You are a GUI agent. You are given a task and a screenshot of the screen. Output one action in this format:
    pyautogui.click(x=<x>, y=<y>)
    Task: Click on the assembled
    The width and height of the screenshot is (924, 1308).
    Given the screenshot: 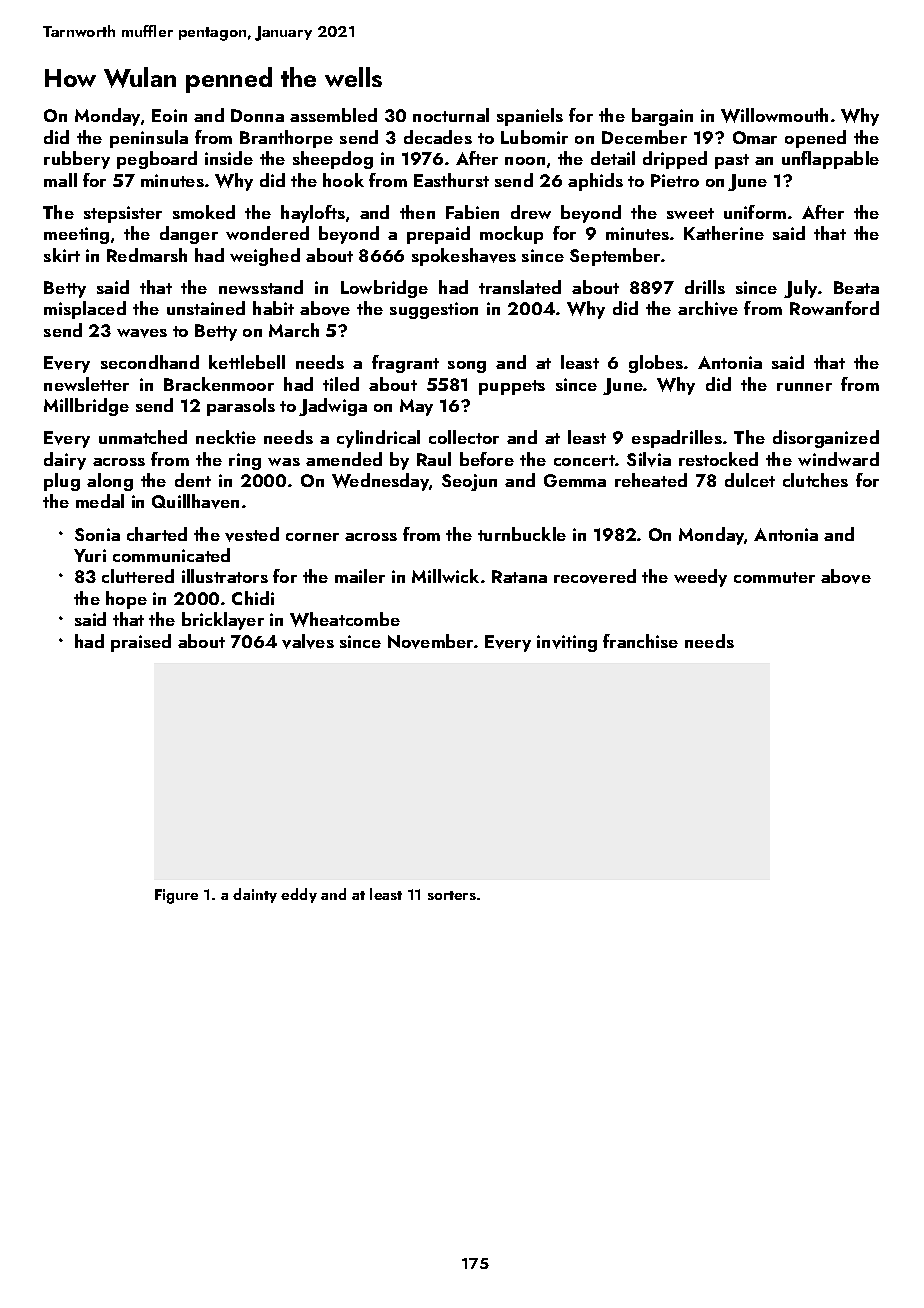 What is the action you would take?
    pyautogui.click(x=333, y=115)
